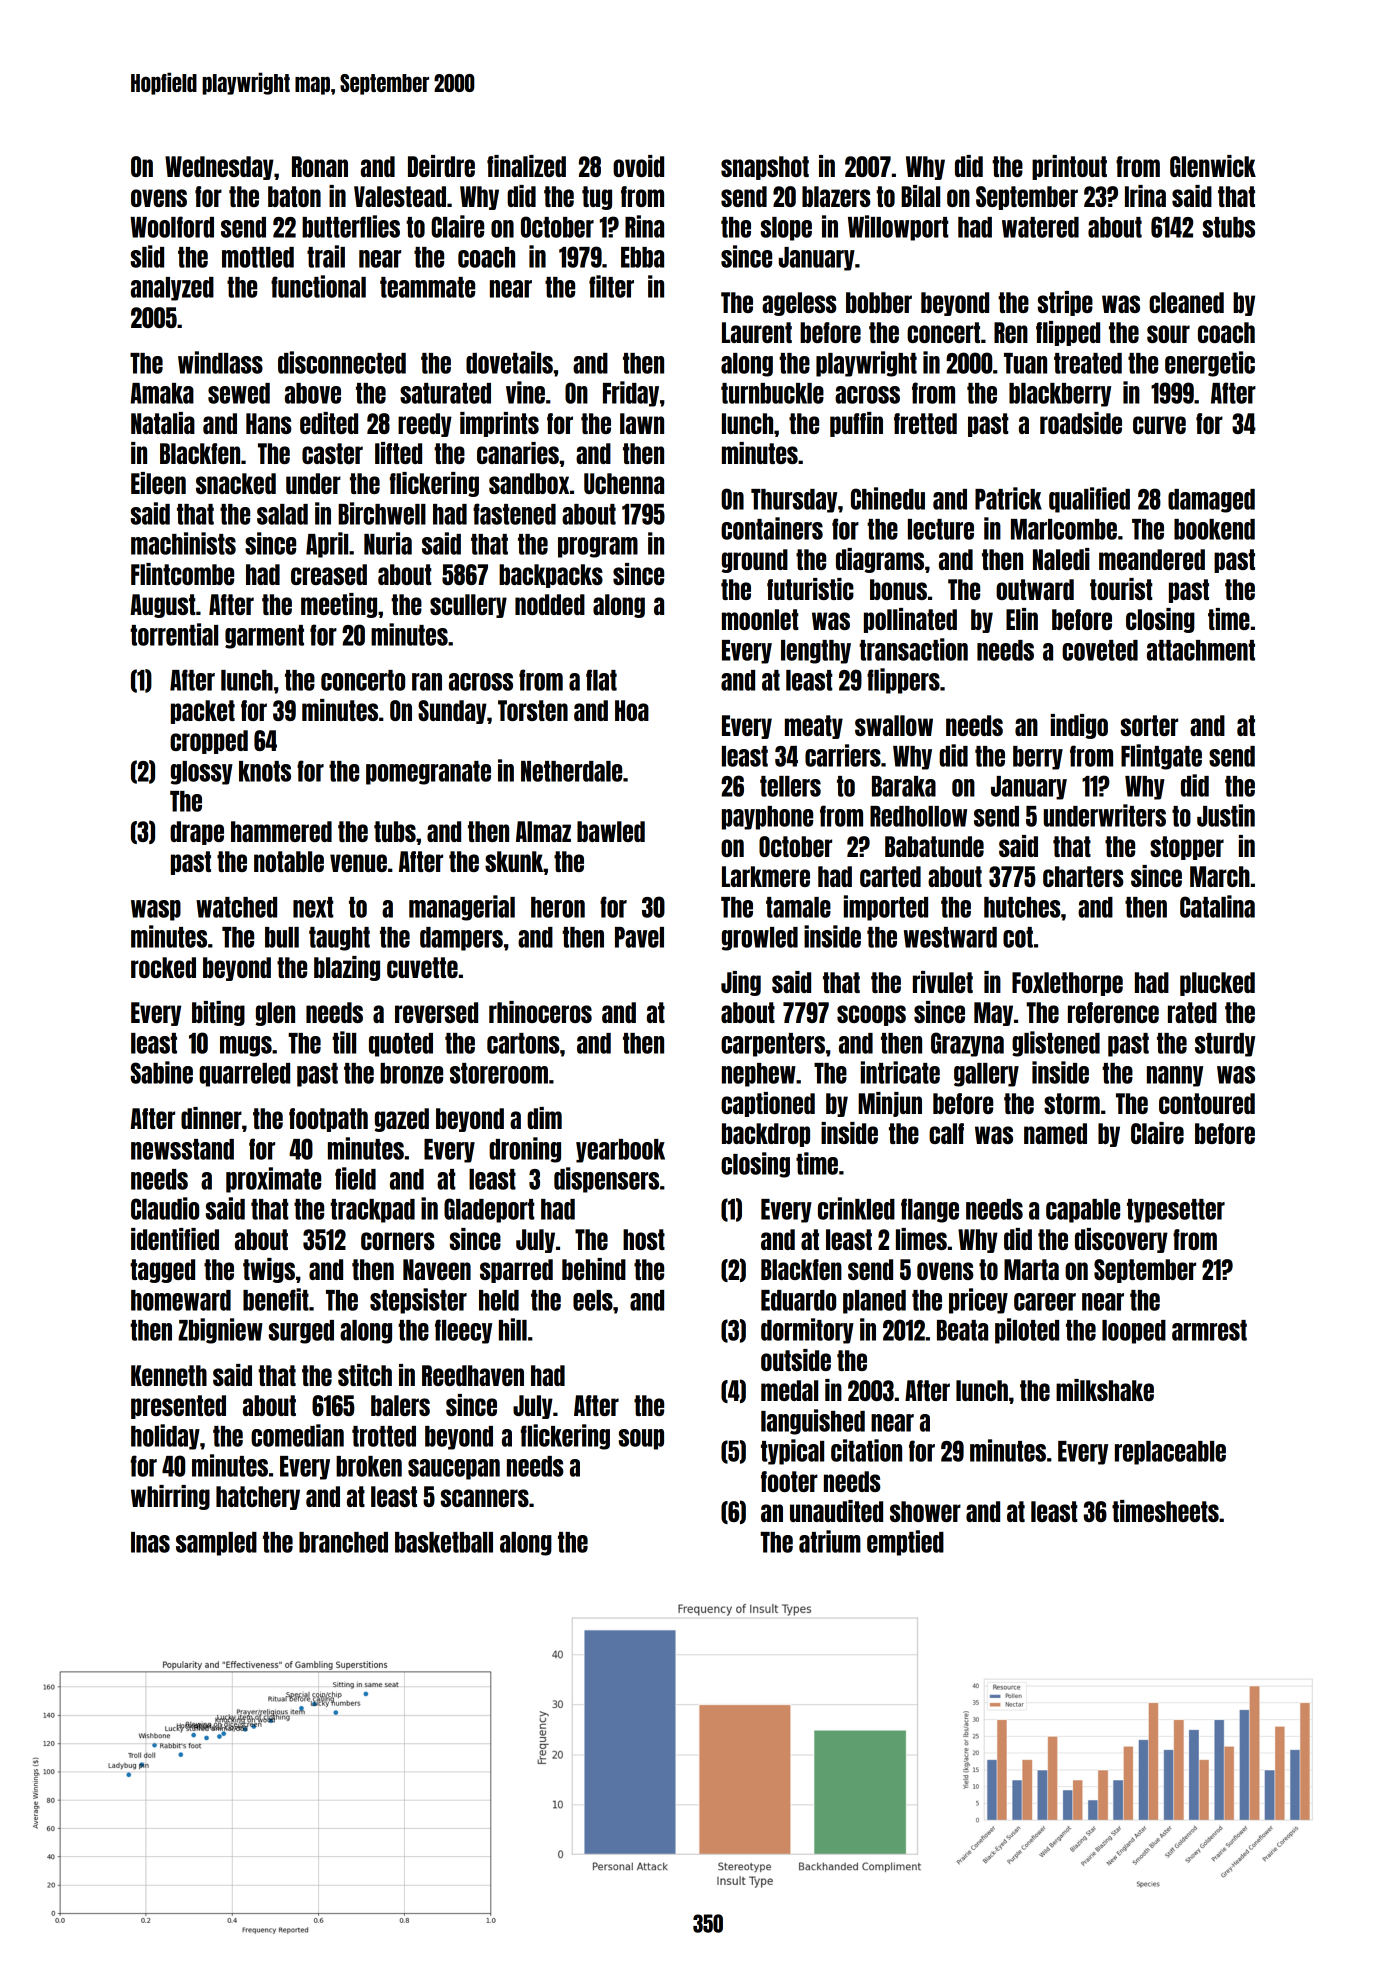 The image size is (1386, 1969). I want to click on Ronan, so click(320, 166).
